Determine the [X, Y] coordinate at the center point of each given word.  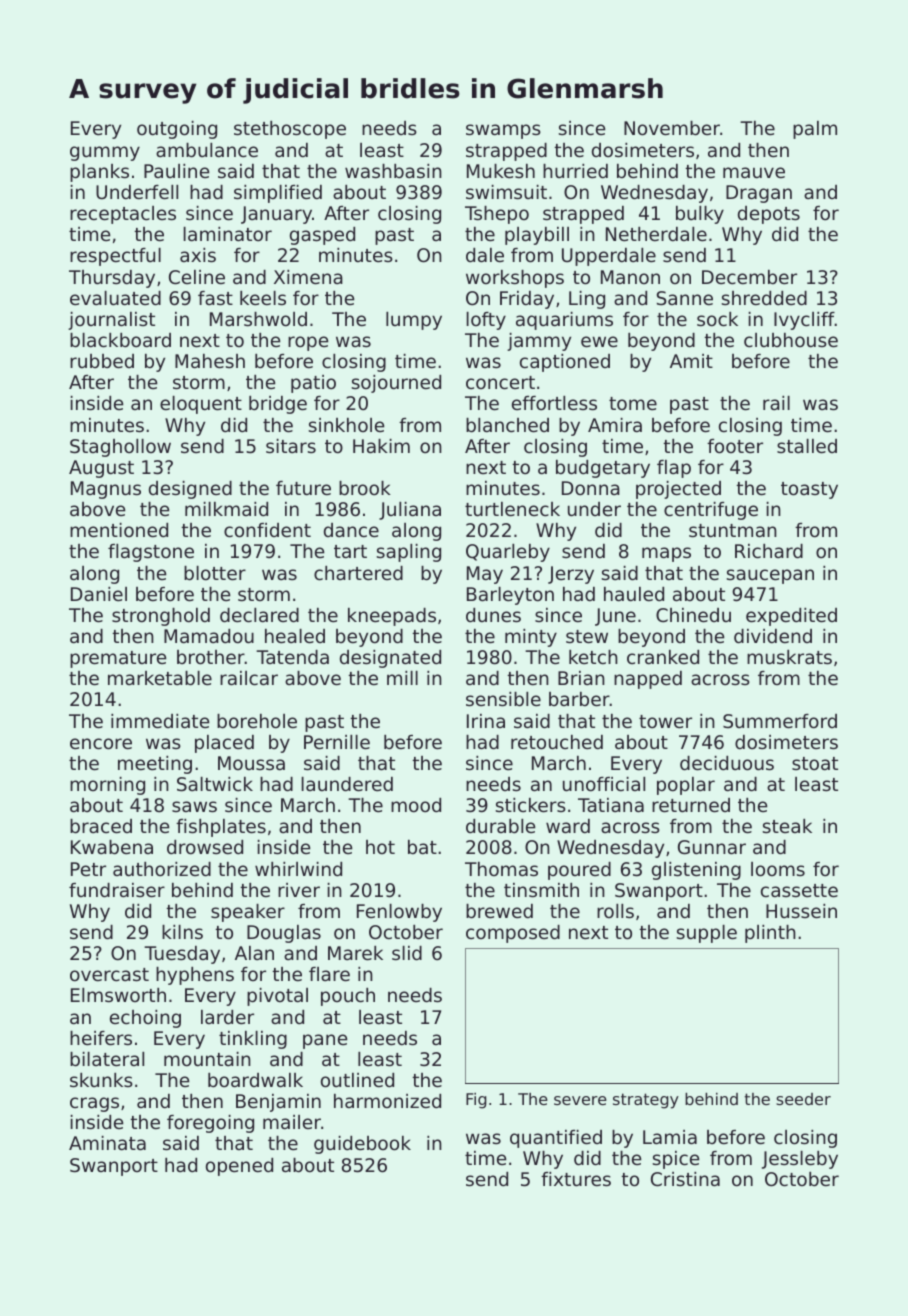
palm [815, 130]
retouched [557, 742]
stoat [815, 763]
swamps [503, 131]
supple [707, 934]
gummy [105, 153]
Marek [355, 953]
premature [118, 659]
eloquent [201, 405]
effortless [554, 403]
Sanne [685, 298]
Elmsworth [118, 995]
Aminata [107, 1143]
